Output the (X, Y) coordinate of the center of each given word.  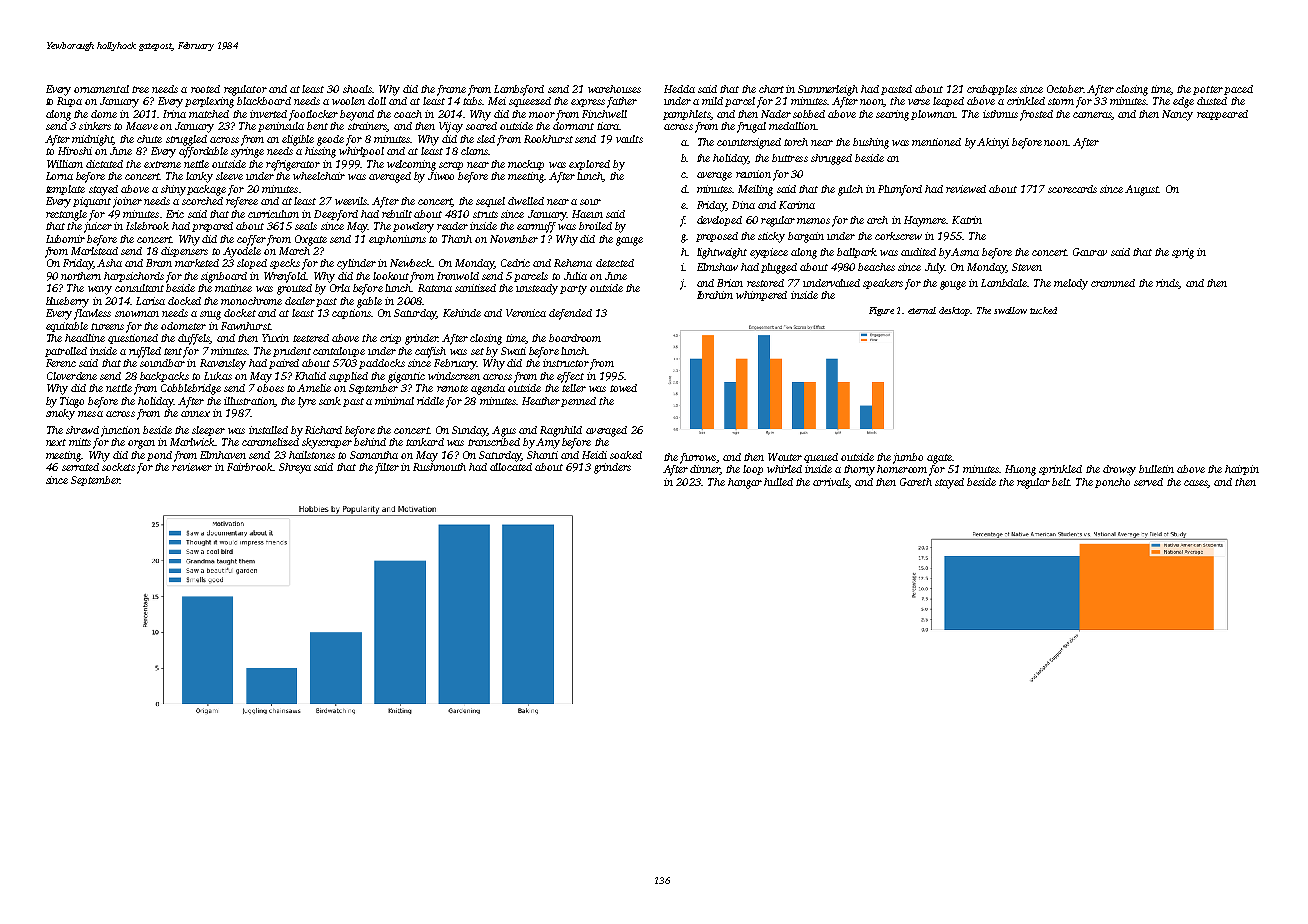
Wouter (785, 457)
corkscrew (898, 236)
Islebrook (147, 226)
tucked (1043, 310)
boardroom (575, 338)
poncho (1112, 483)
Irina (174, 114)
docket (240, 313)
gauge (629, 241)
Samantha (374, 455)
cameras (1092, 116)
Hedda (679, 89)
